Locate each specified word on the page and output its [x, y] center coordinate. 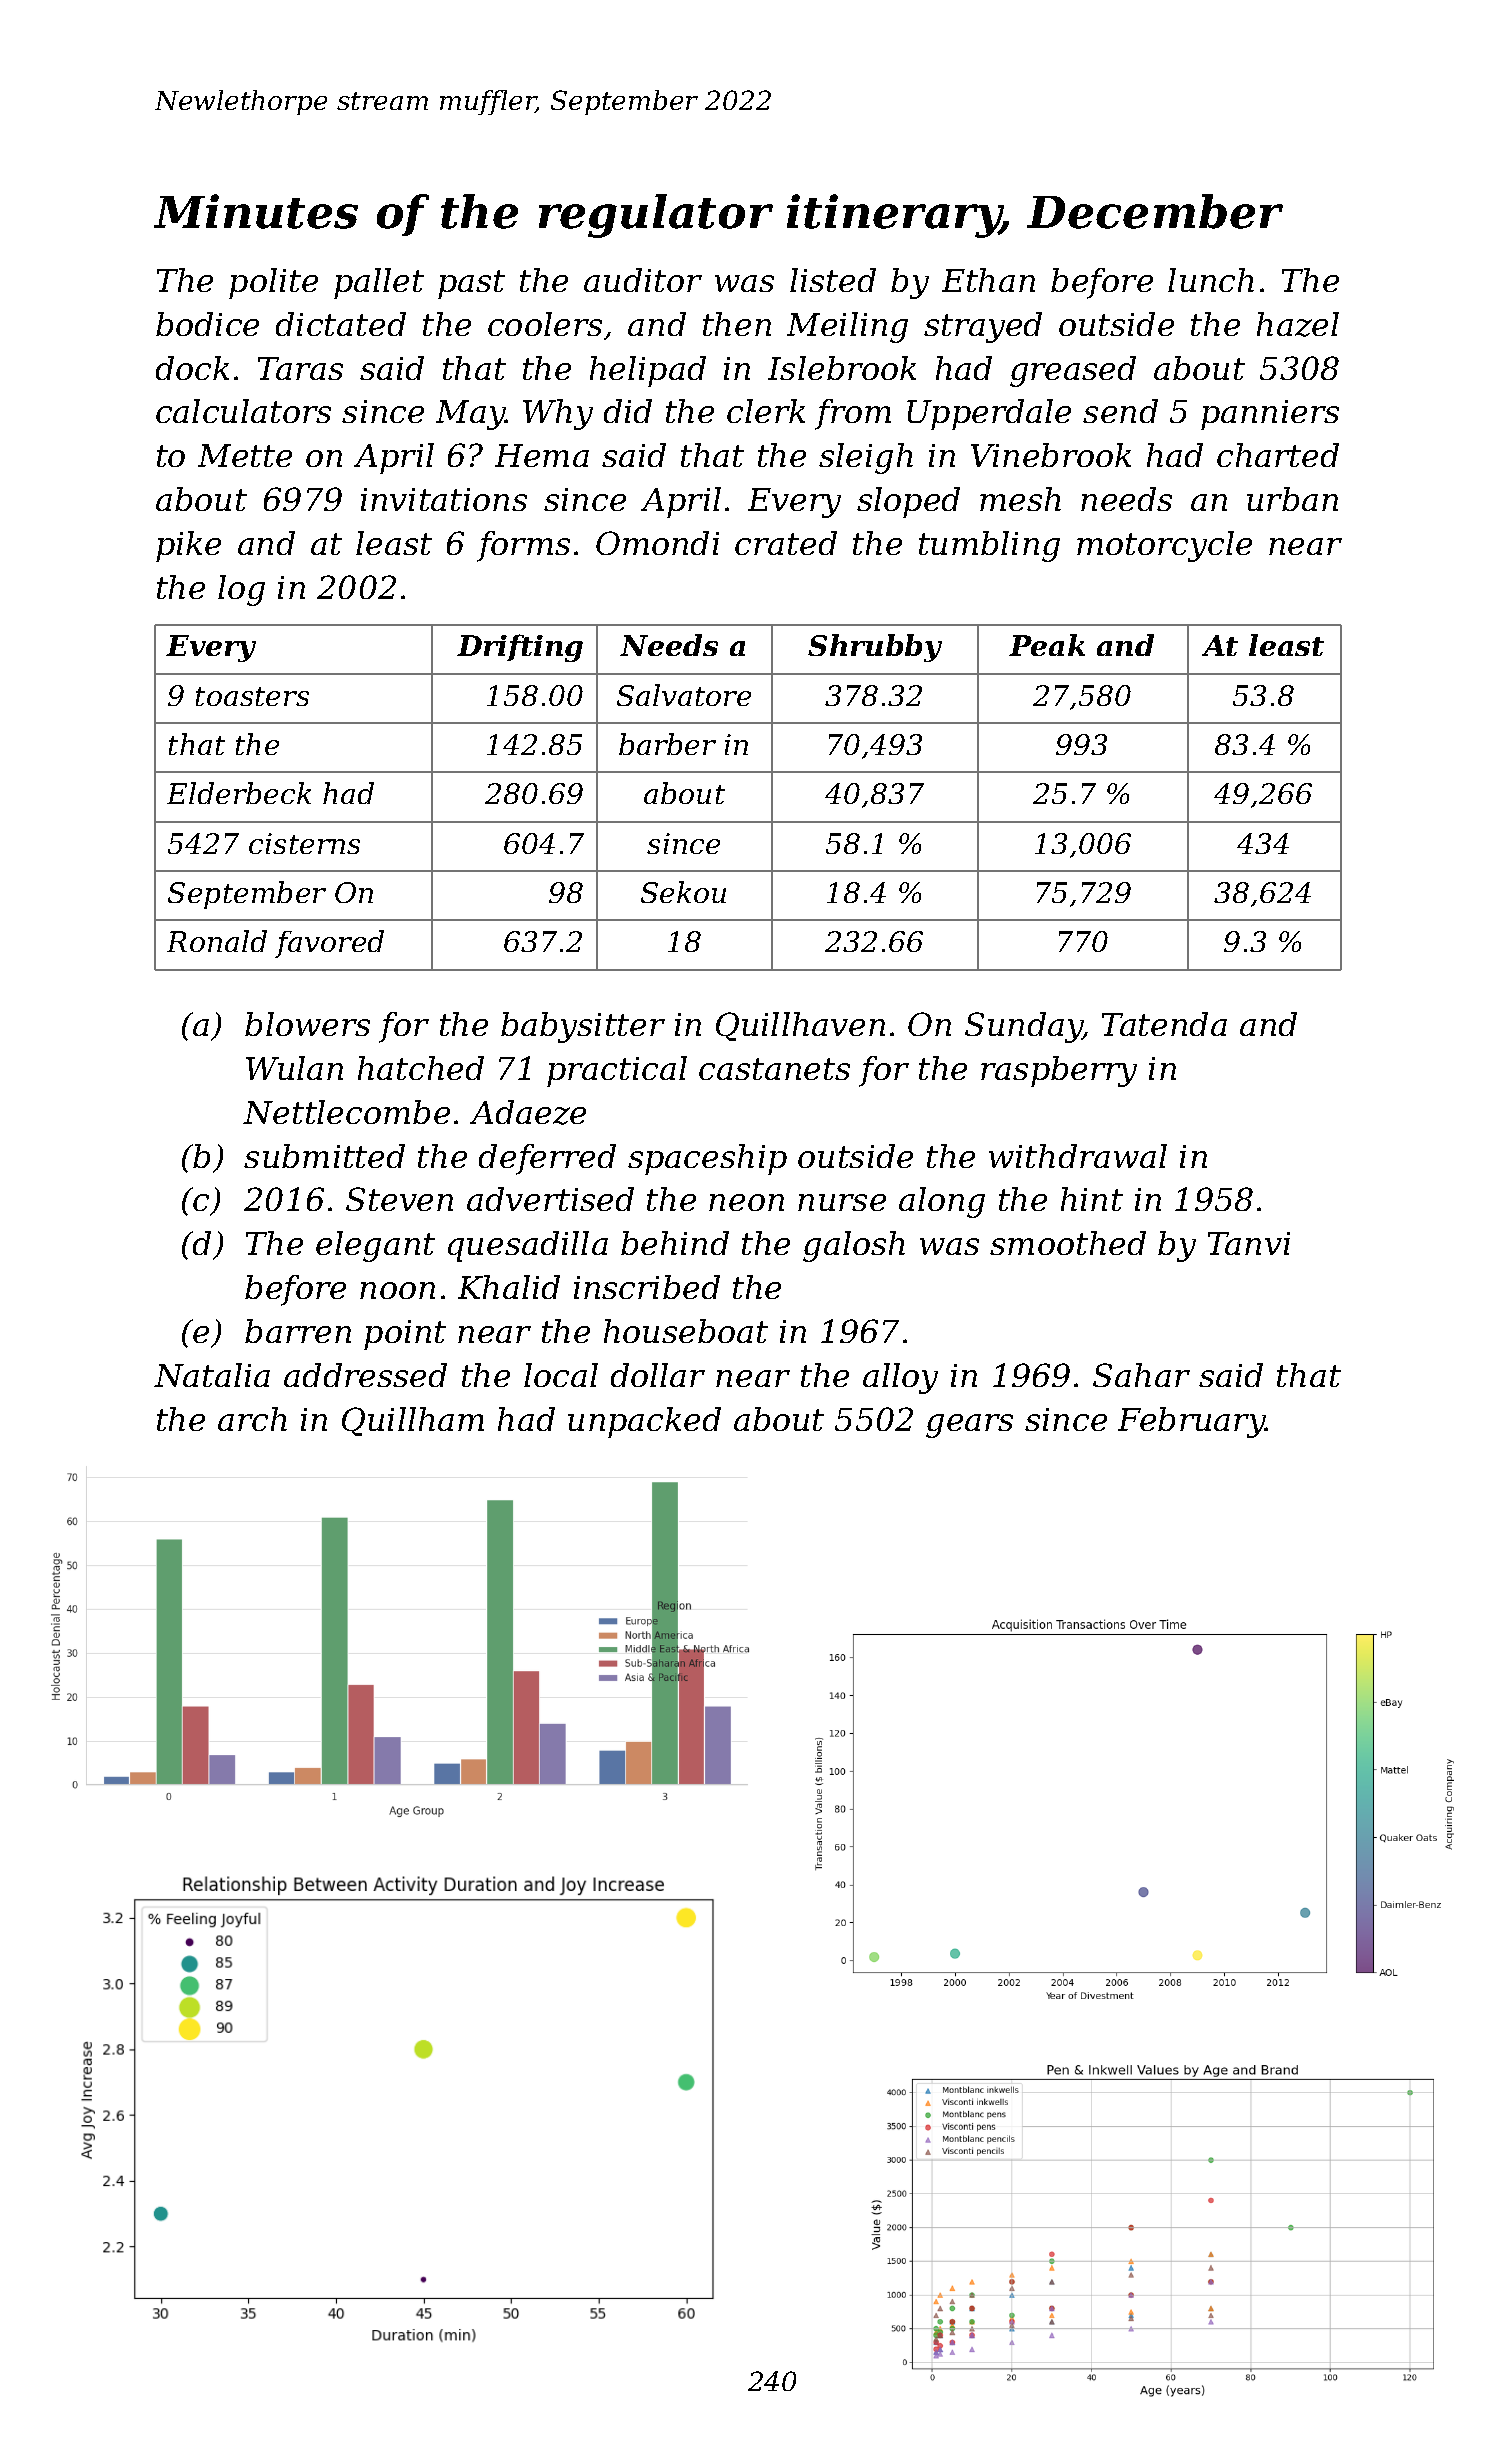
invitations [444, 499]
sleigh [866, 458]
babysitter [583, 1027]
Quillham [413, 1421]
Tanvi [1249, 1243]
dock [192, 368]
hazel [1298, 324]
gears [969, 1426]
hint [1092, 1199]
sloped [908, 502]
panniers [1270, 415]
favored [329, 944]
